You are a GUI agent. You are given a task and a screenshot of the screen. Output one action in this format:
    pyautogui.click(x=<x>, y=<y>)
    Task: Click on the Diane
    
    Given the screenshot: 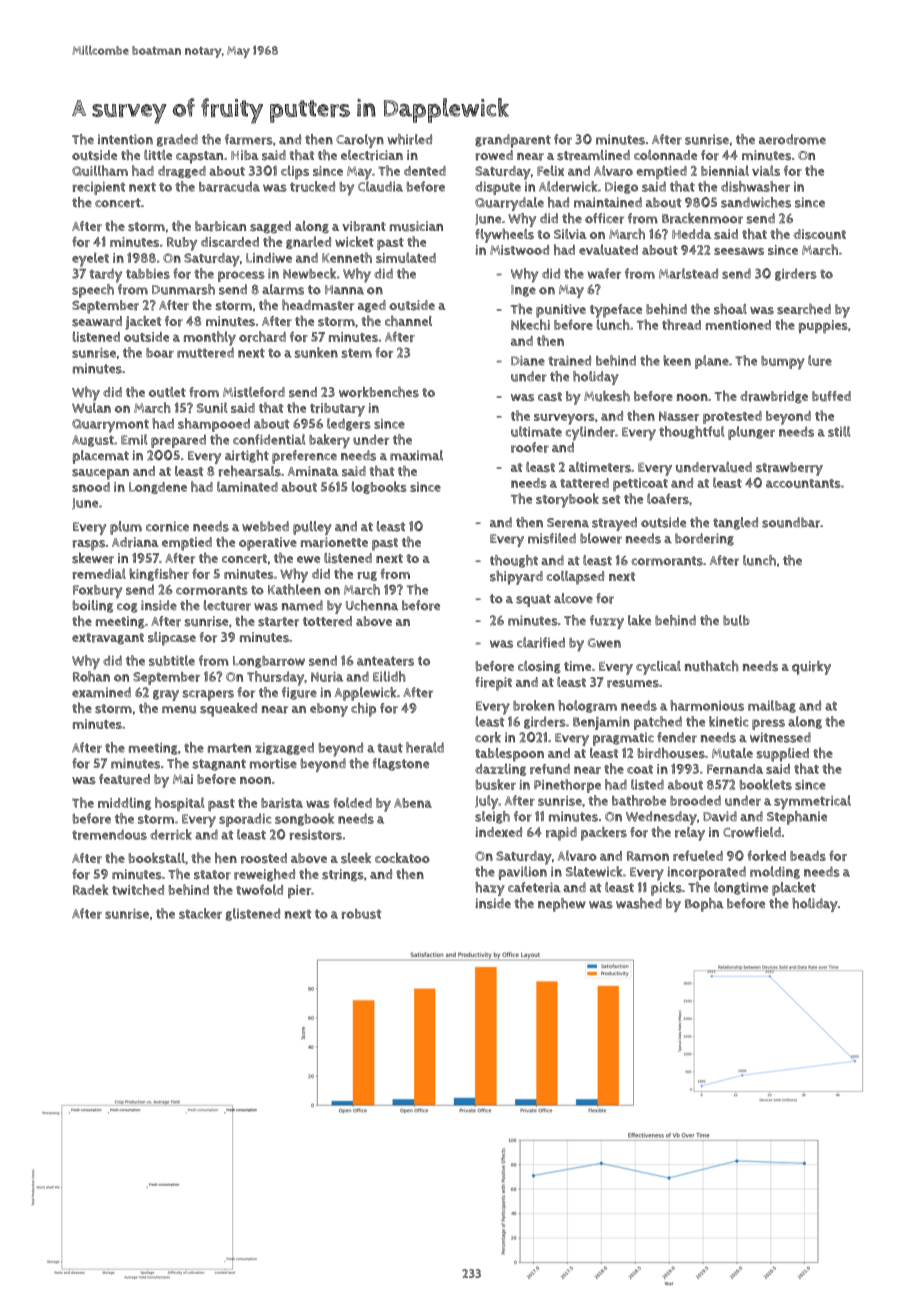 What is the action you would take?
    pyautogui.click(x=528, y=360)
